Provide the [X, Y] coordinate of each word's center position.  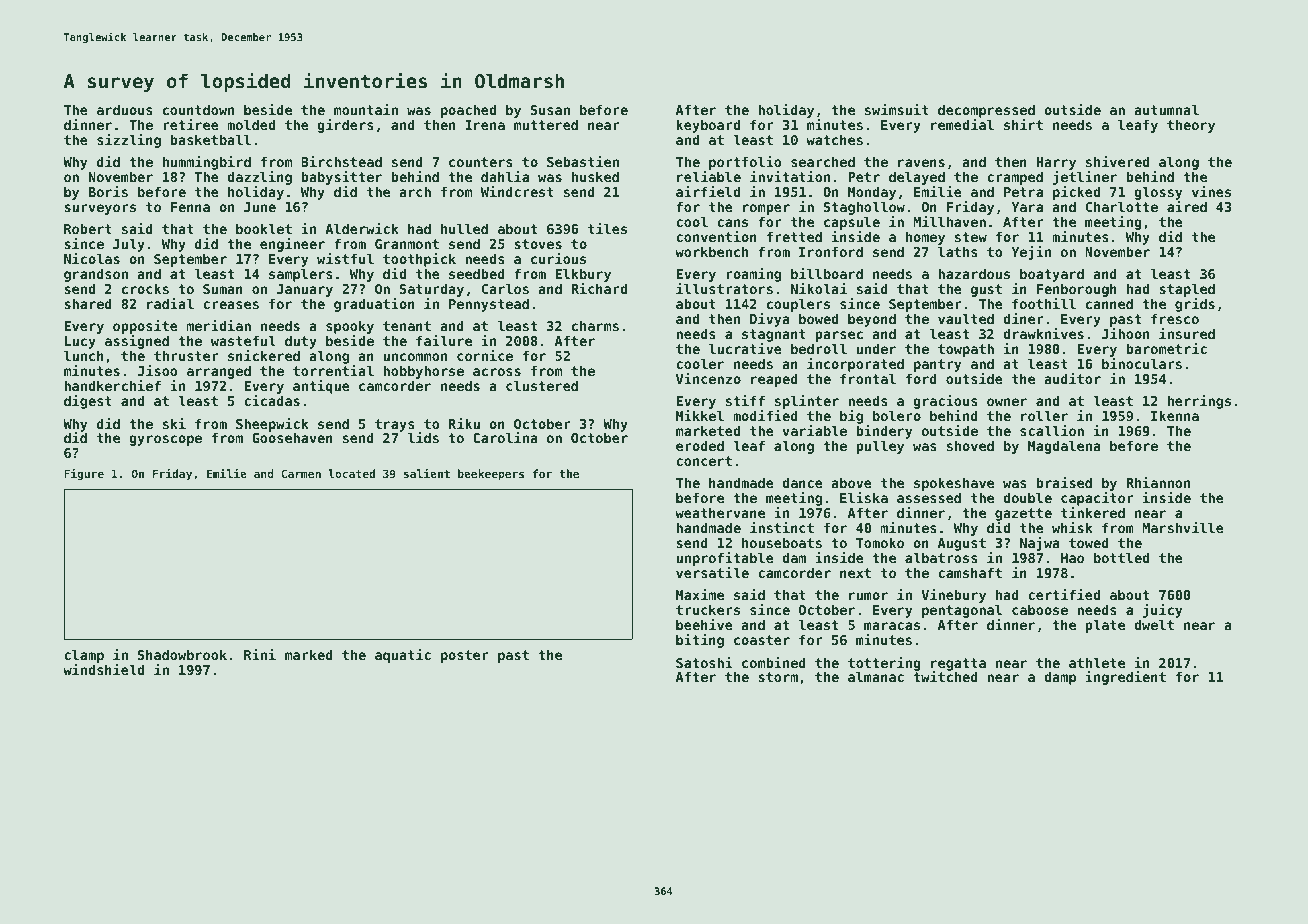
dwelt [1154, 624]
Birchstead [341, 161]
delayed [917, 178]
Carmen [301, 473]
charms [595, 325]
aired [1187, 206]
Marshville [1183, 527]
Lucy [80, 343]
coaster [762, 640]
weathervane [720, 512]
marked [309, 654]
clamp [84, 656]
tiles [607, 228]
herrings [1199, 402]
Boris [108, 191]
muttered [546, 124]
